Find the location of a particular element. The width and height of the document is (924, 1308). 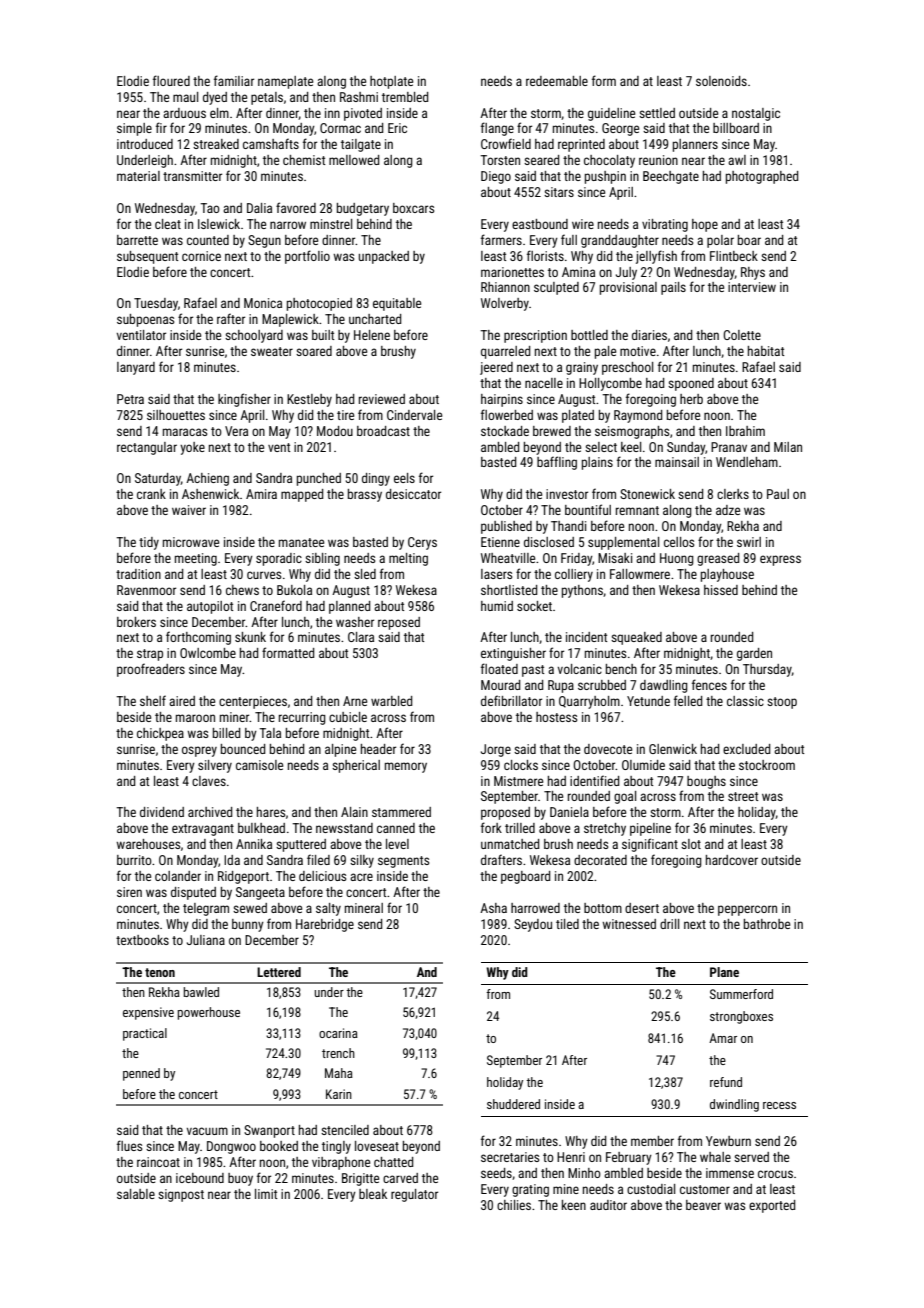

herb is located at coordinates (691, 399).
